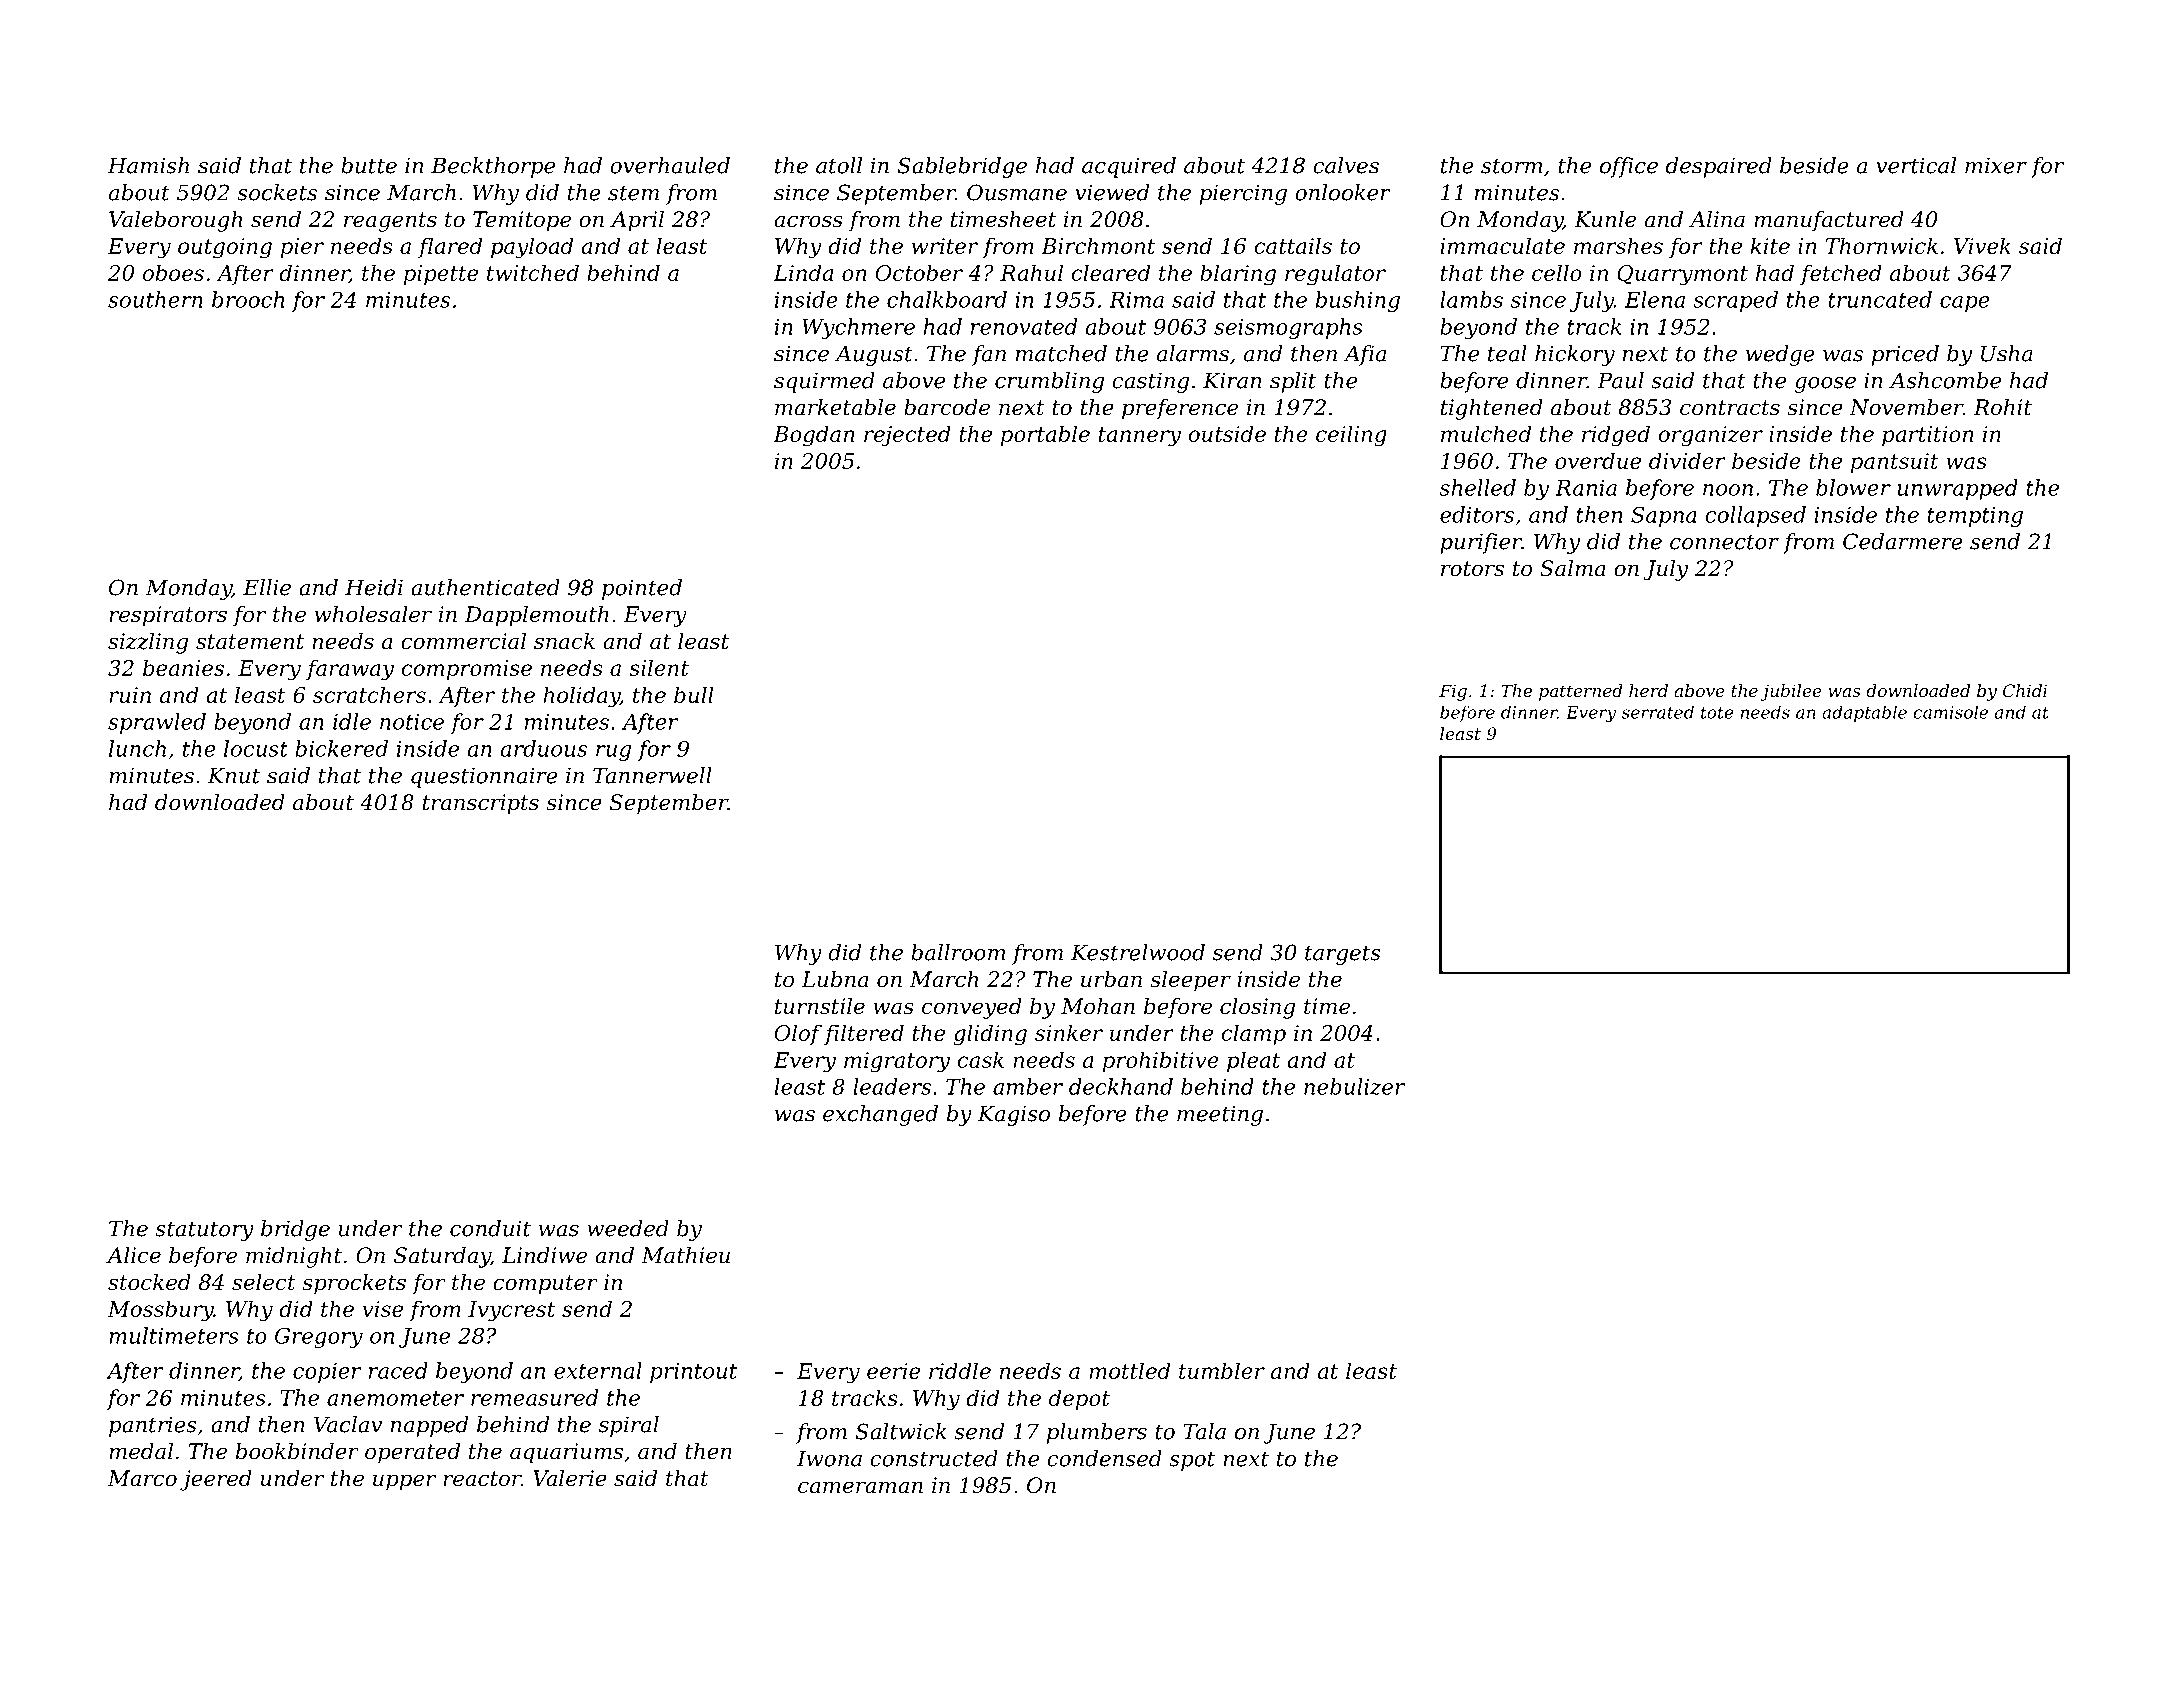 The width and height of the document is (2178, 1683). Describe the element at coordinates (934, 1458) in the document. I see `constructed` at that location.
